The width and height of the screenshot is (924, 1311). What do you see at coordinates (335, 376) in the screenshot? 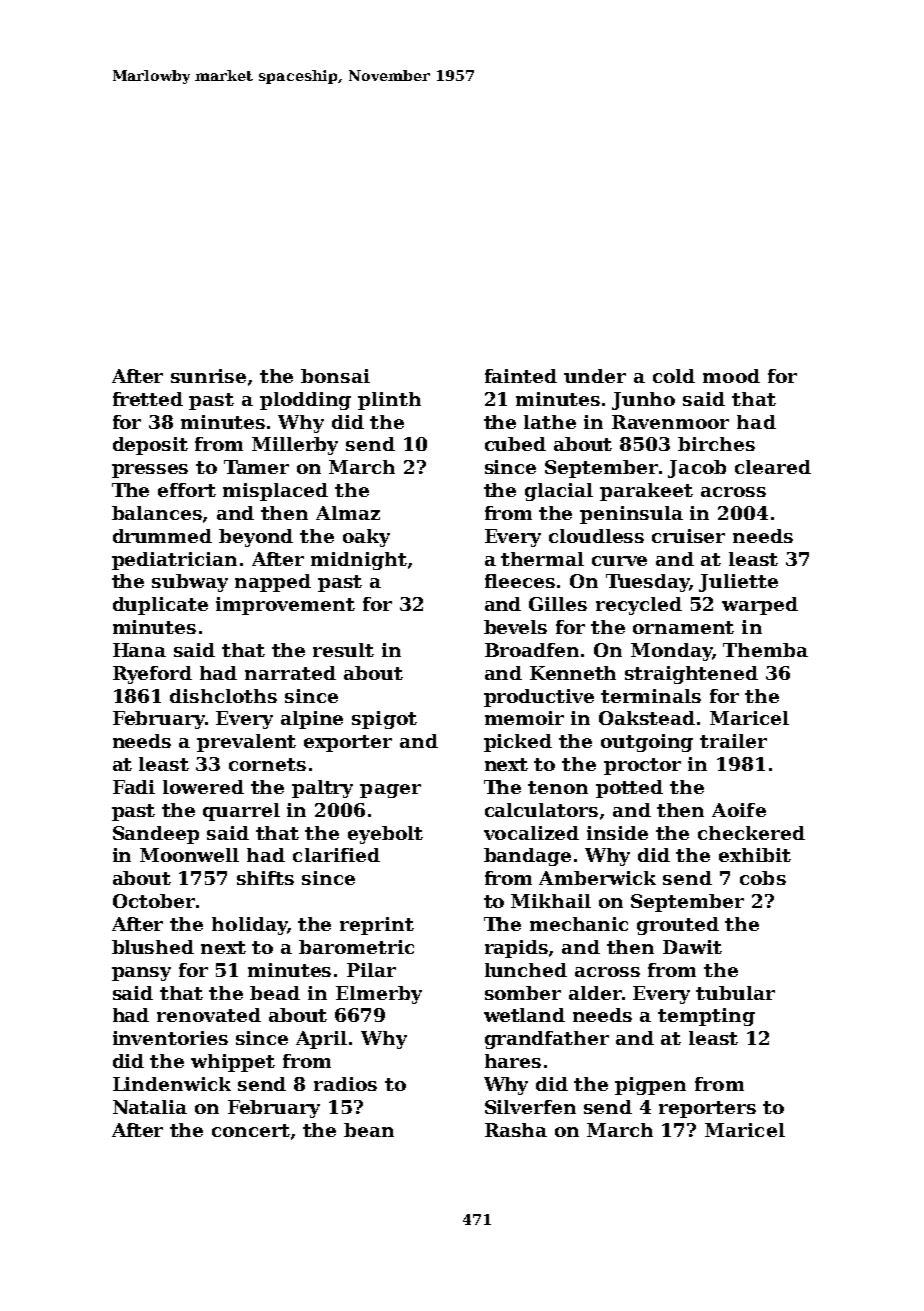
I see `bonsai` at bounding box center [335, 376].
